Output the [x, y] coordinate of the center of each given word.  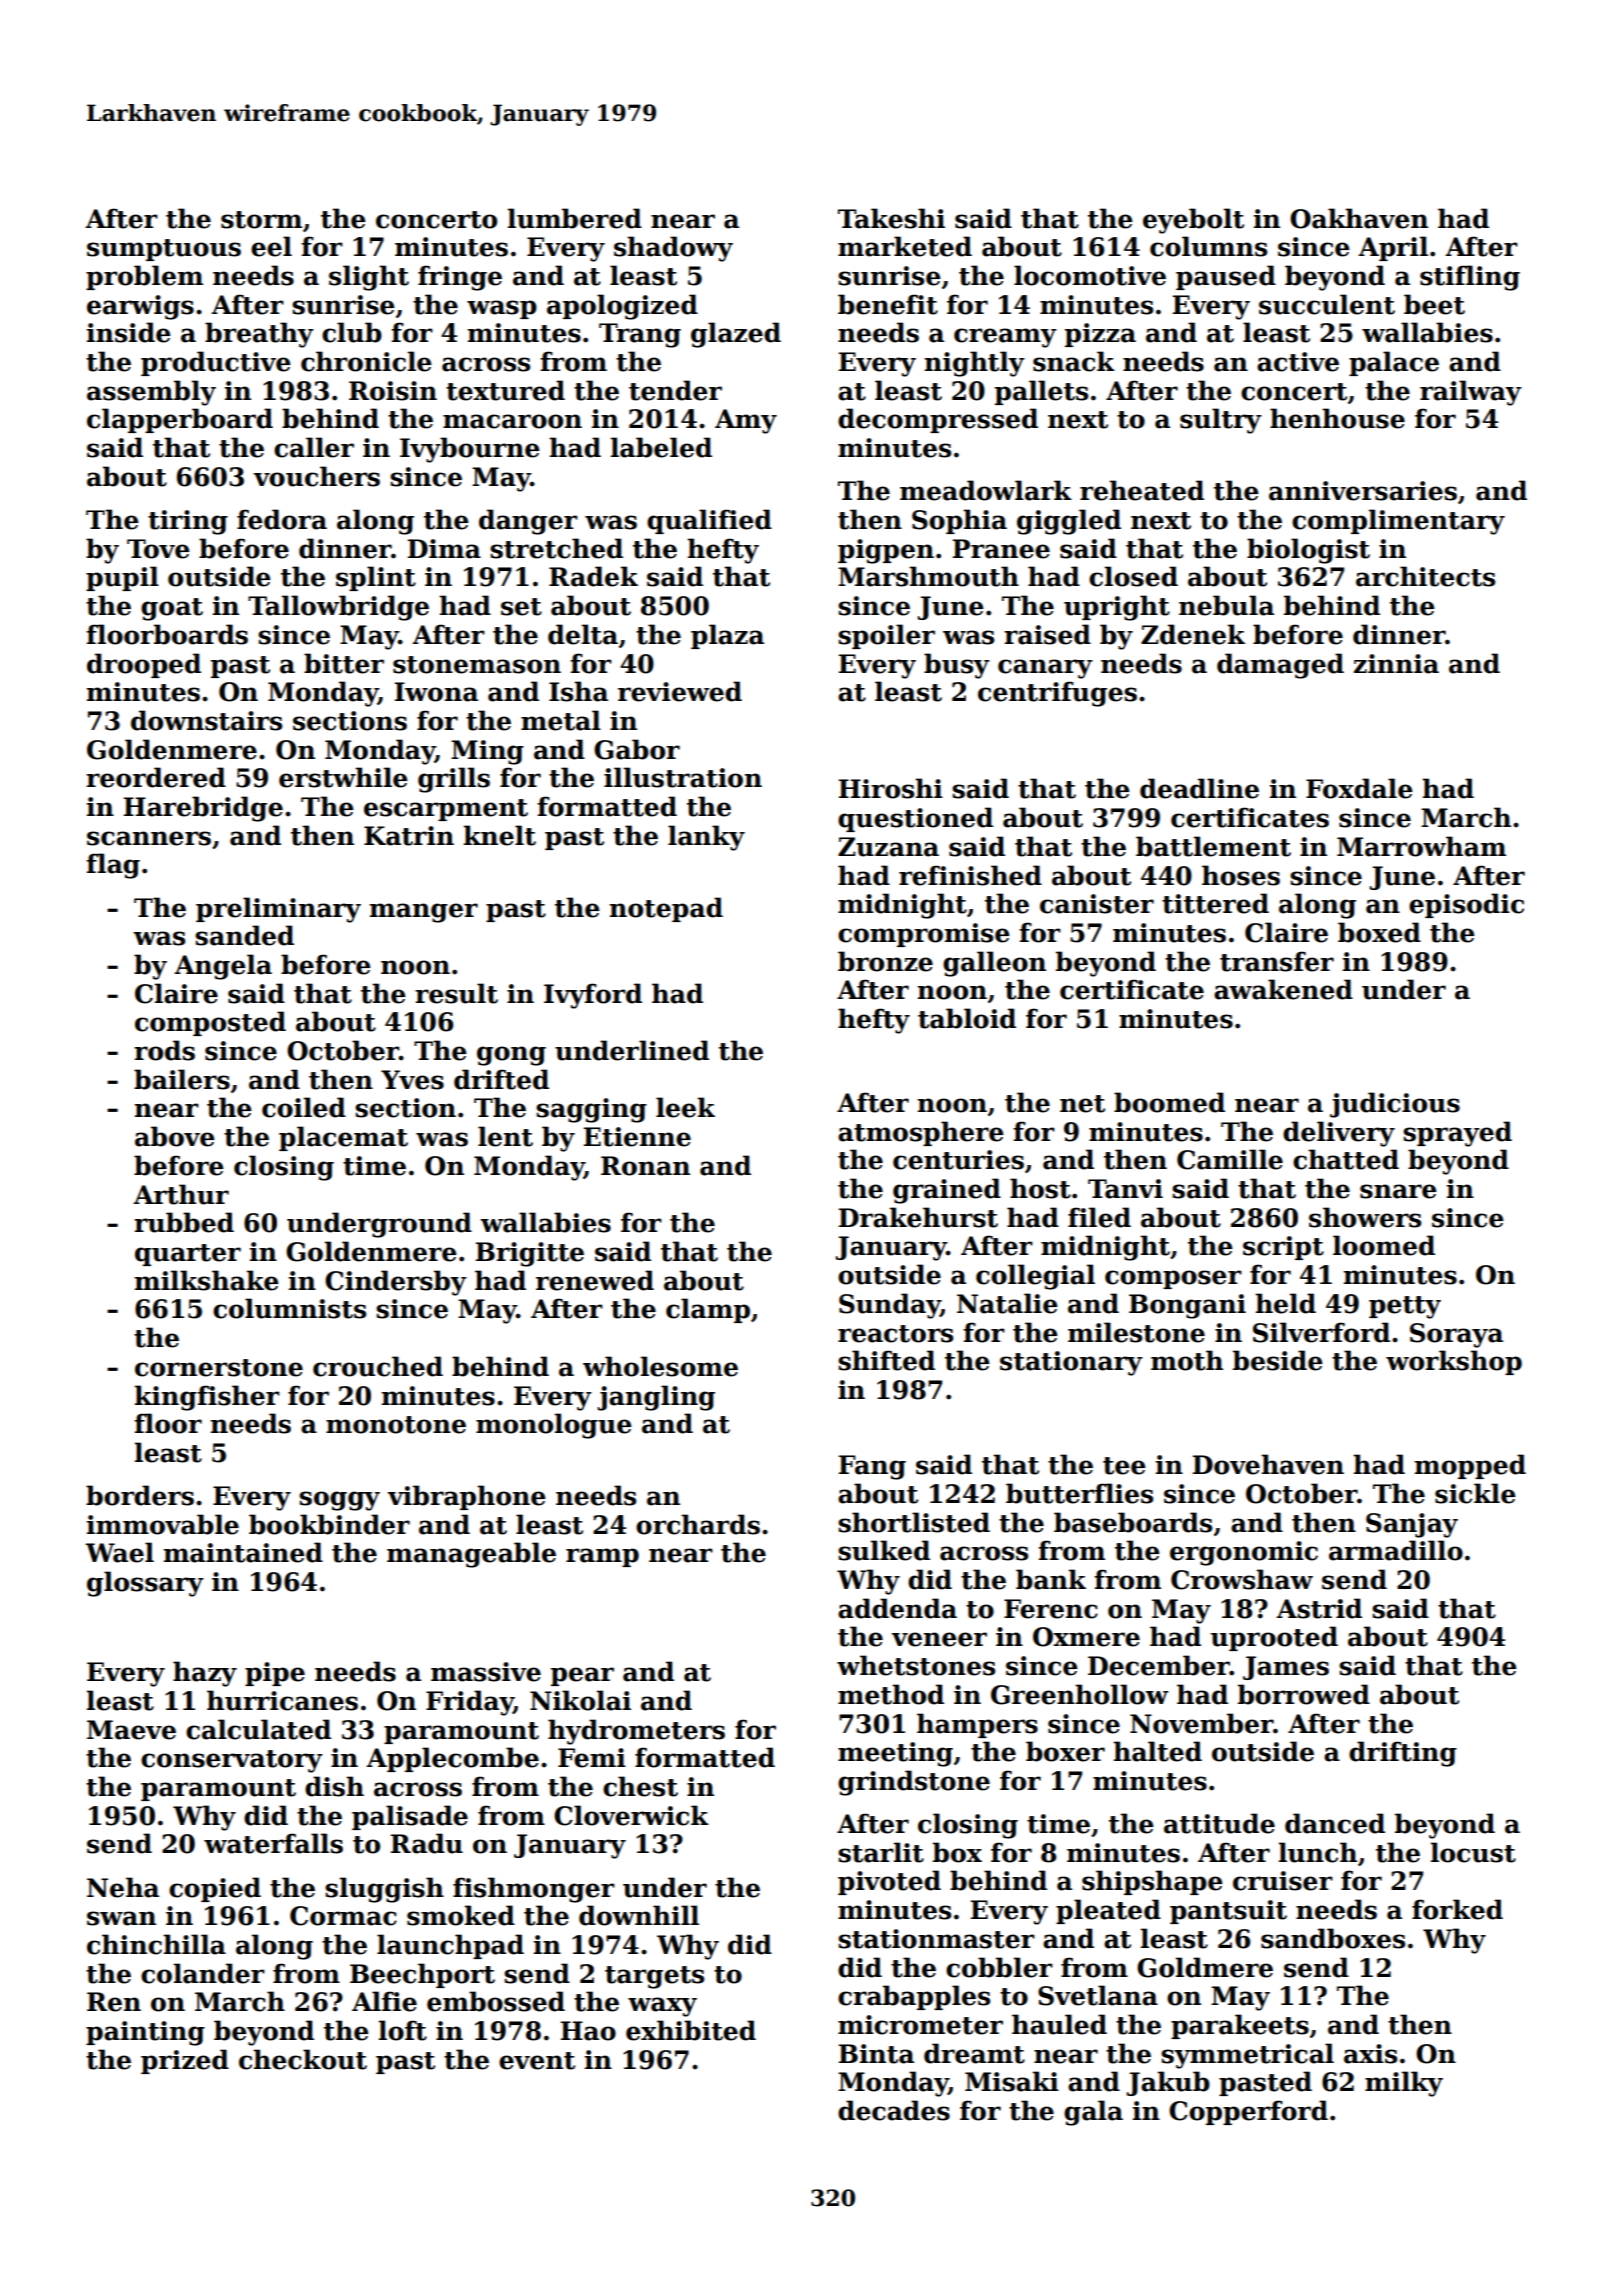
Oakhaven [1359, 218]
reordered [156, 777]
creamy [1005, 338]
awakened [1283, 989]
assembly [151, 393]
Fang [872, 1467]
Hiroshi [891, 788]
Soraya [1456, 1335]
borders [140, 1495]
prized [185, 2061]
